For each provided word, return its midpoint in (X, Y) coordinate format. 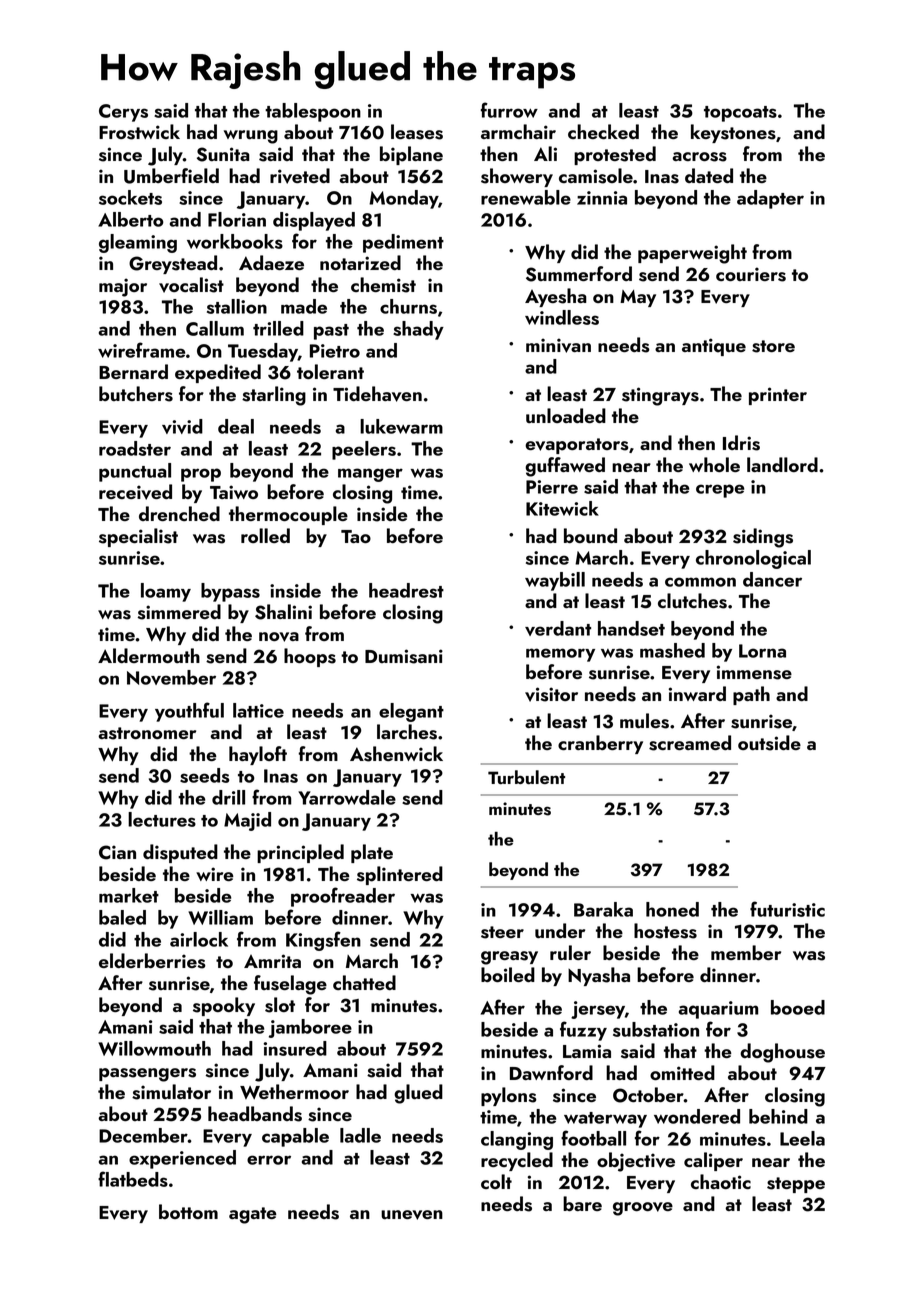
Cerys (123, 113)
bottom (188, 1211)
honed (672, 909)
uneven (412, 1215)
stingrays (660, 396)
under (560, 930)
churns (408, 306)
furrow (509, 110)
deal (236, 426)
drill (228, 797)
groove (643, 1209)
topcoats (740, 114)
